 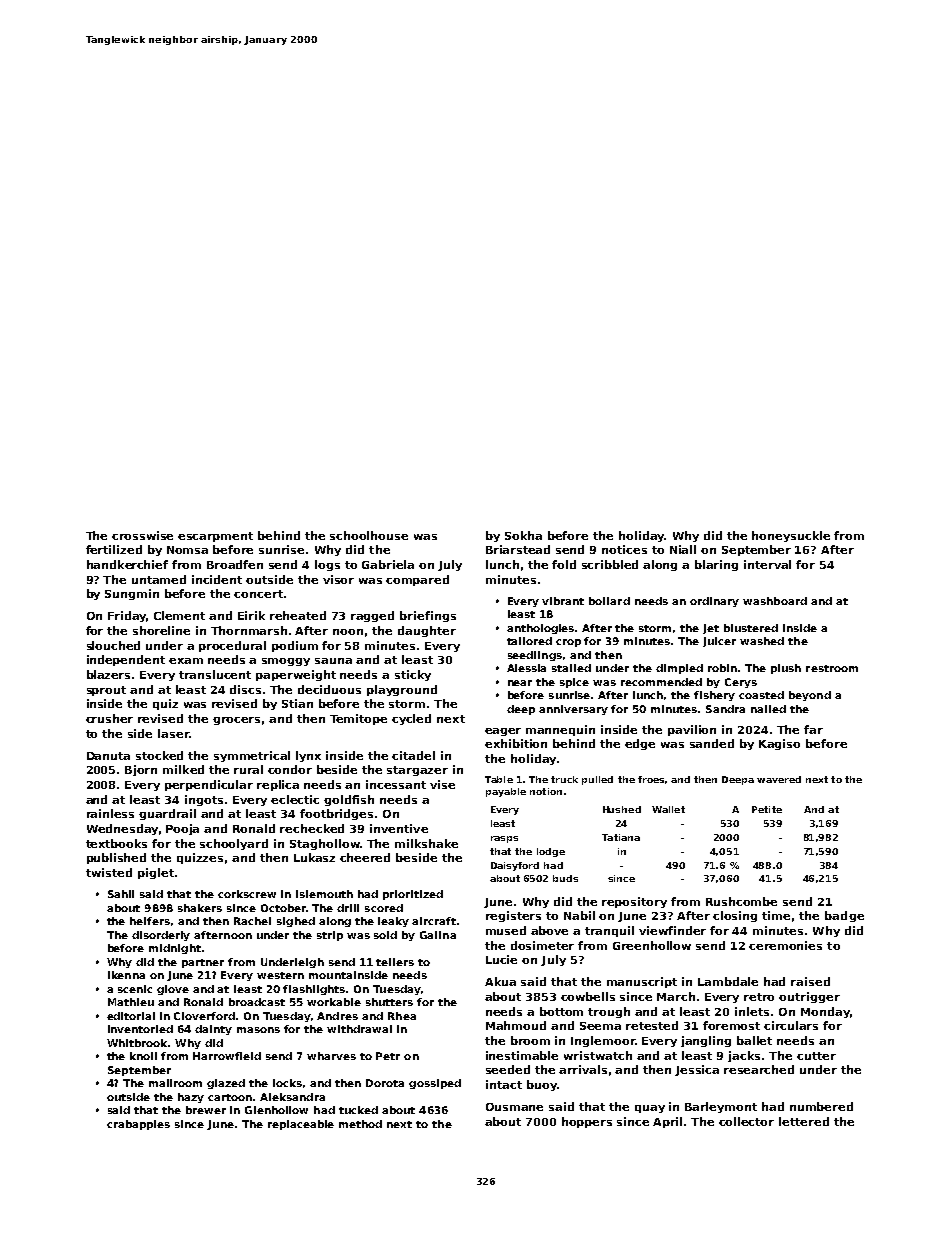 I want to click on Cerys, so click(x=741, y=683).
